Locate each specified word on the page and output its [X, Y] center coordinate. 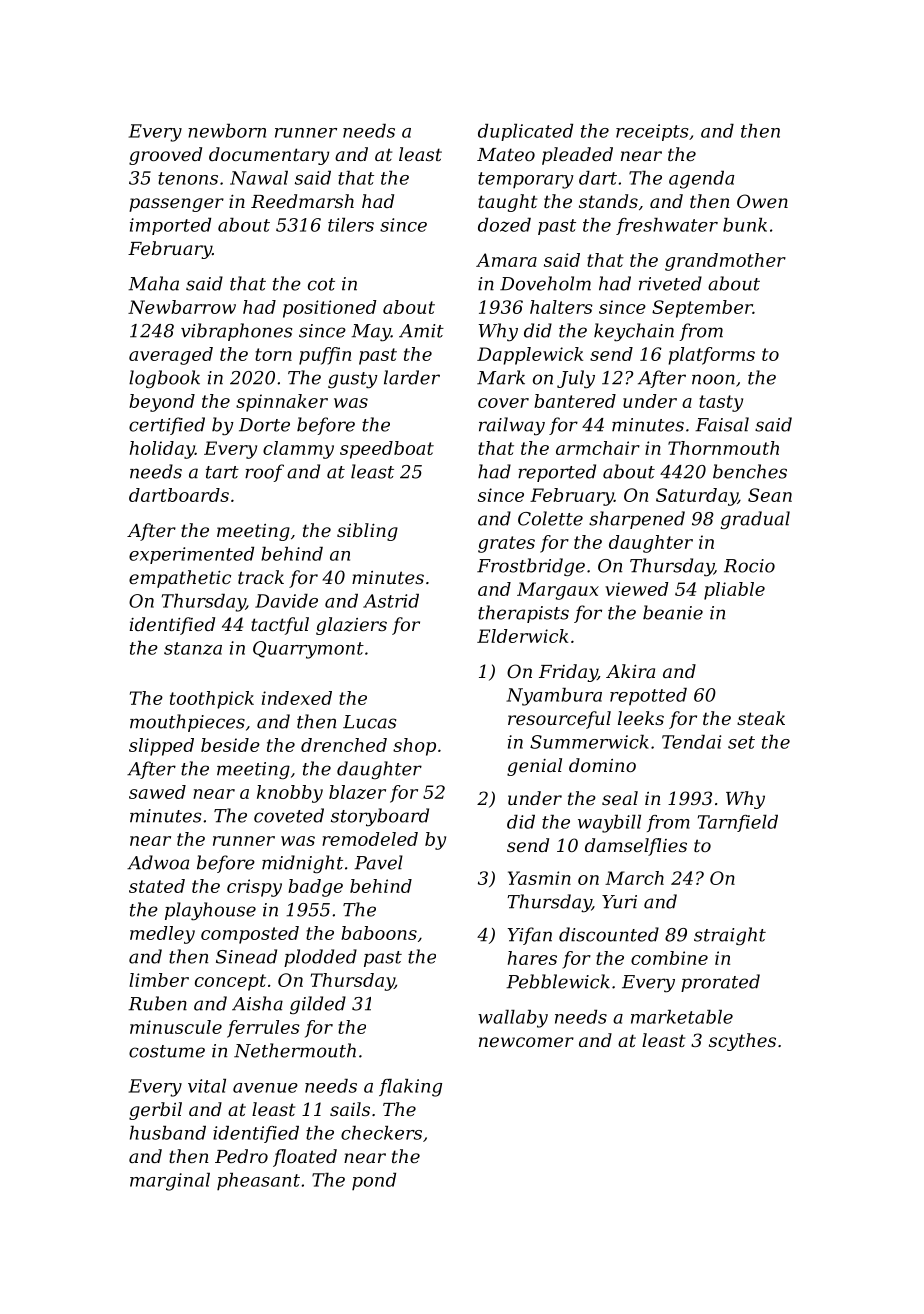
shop [414, 747]
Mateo [506, 154]
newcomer [526, 1042]
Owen [762, 201]
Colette [550, 518]
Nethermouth [295, 1050]
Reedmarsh [302, 201]
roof [264, 473]
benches [750, 471]
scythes [742, 1042]
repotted [648, 697]
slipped [161, 747]
